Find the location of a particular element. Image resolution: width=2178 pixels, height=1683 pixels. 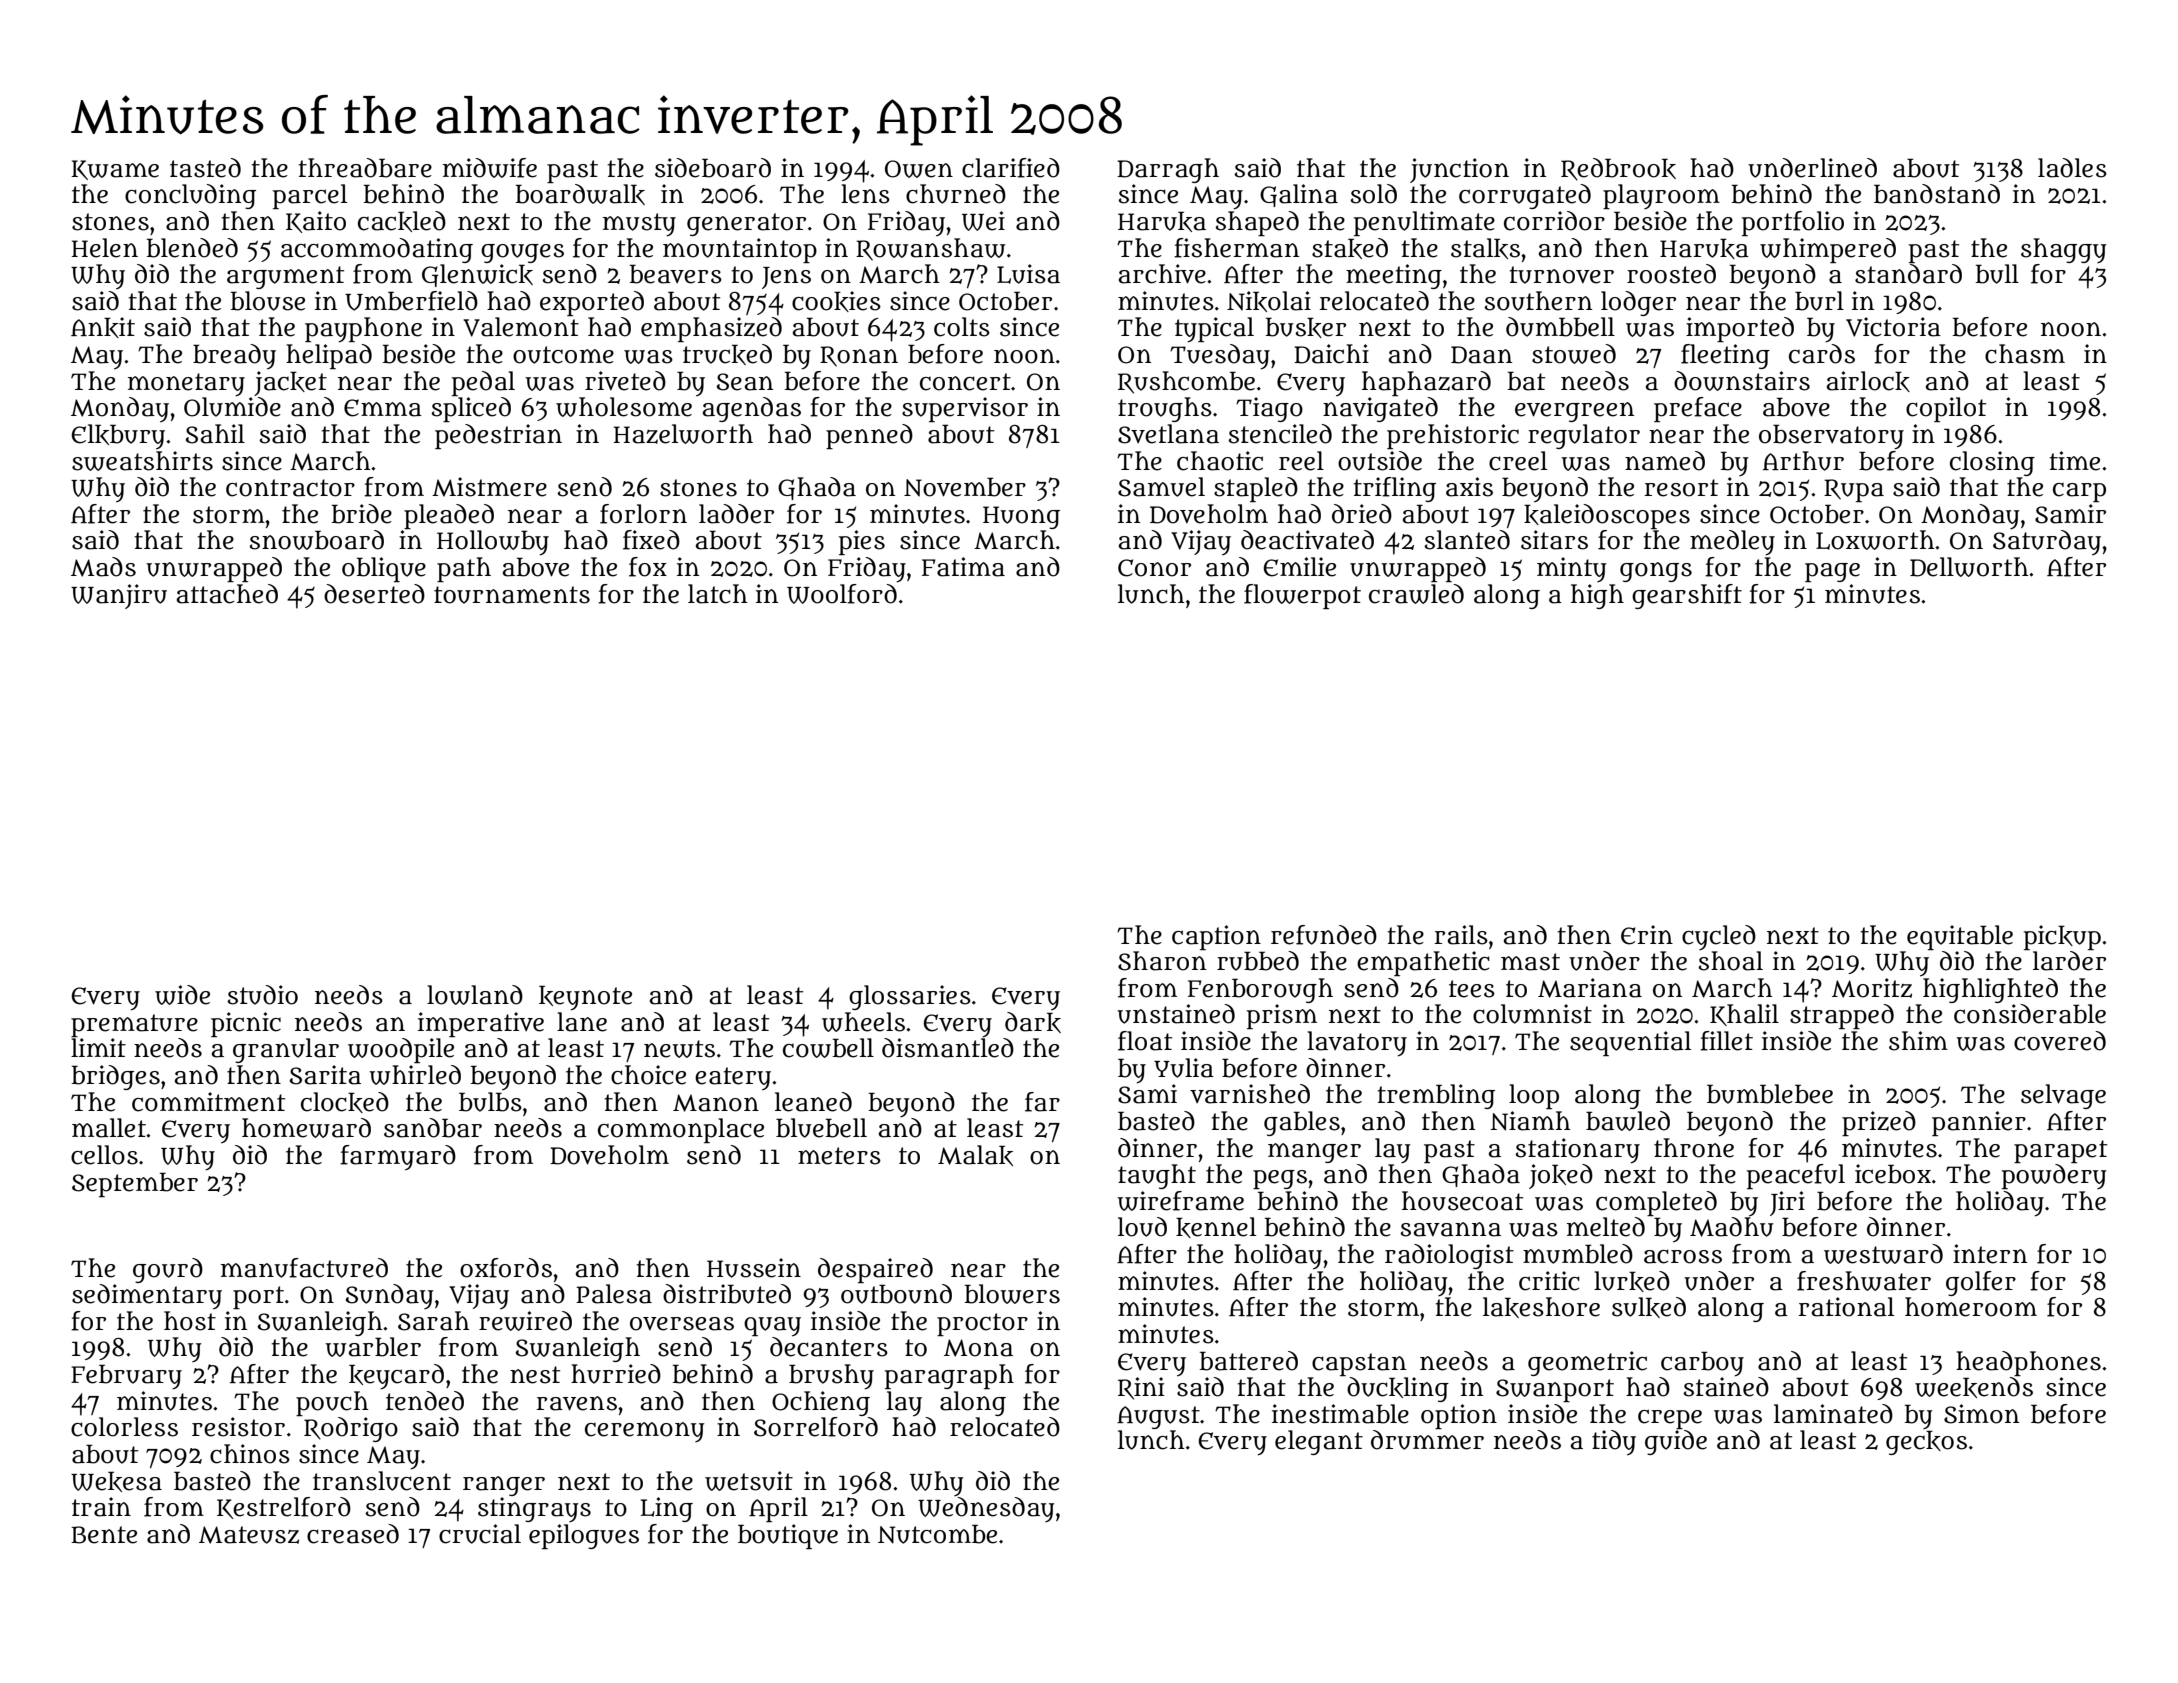

meters is located at coordinates (839, 1156).
